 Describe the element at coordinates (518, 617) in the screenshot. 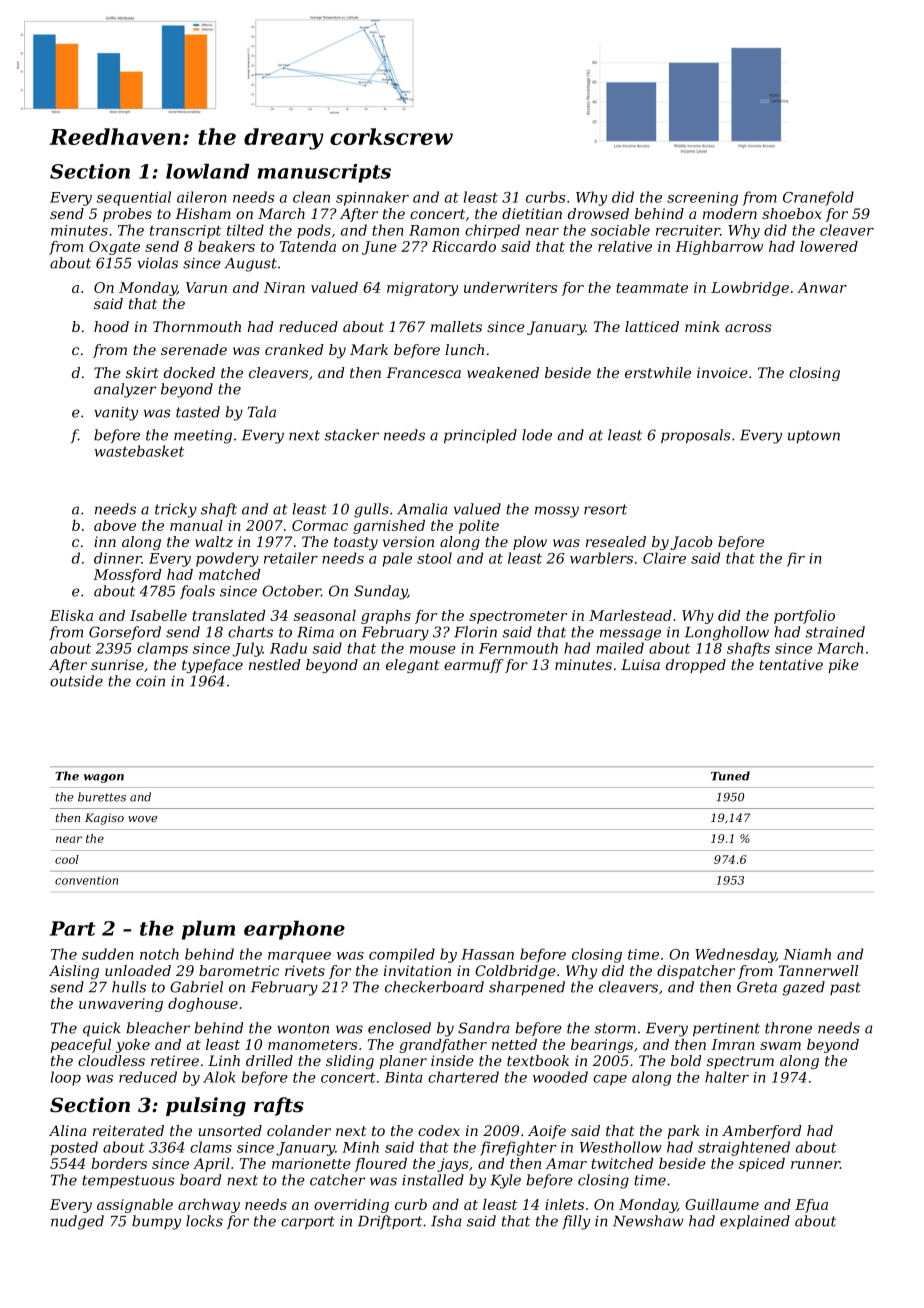

I see `spectrometer` at that location.
